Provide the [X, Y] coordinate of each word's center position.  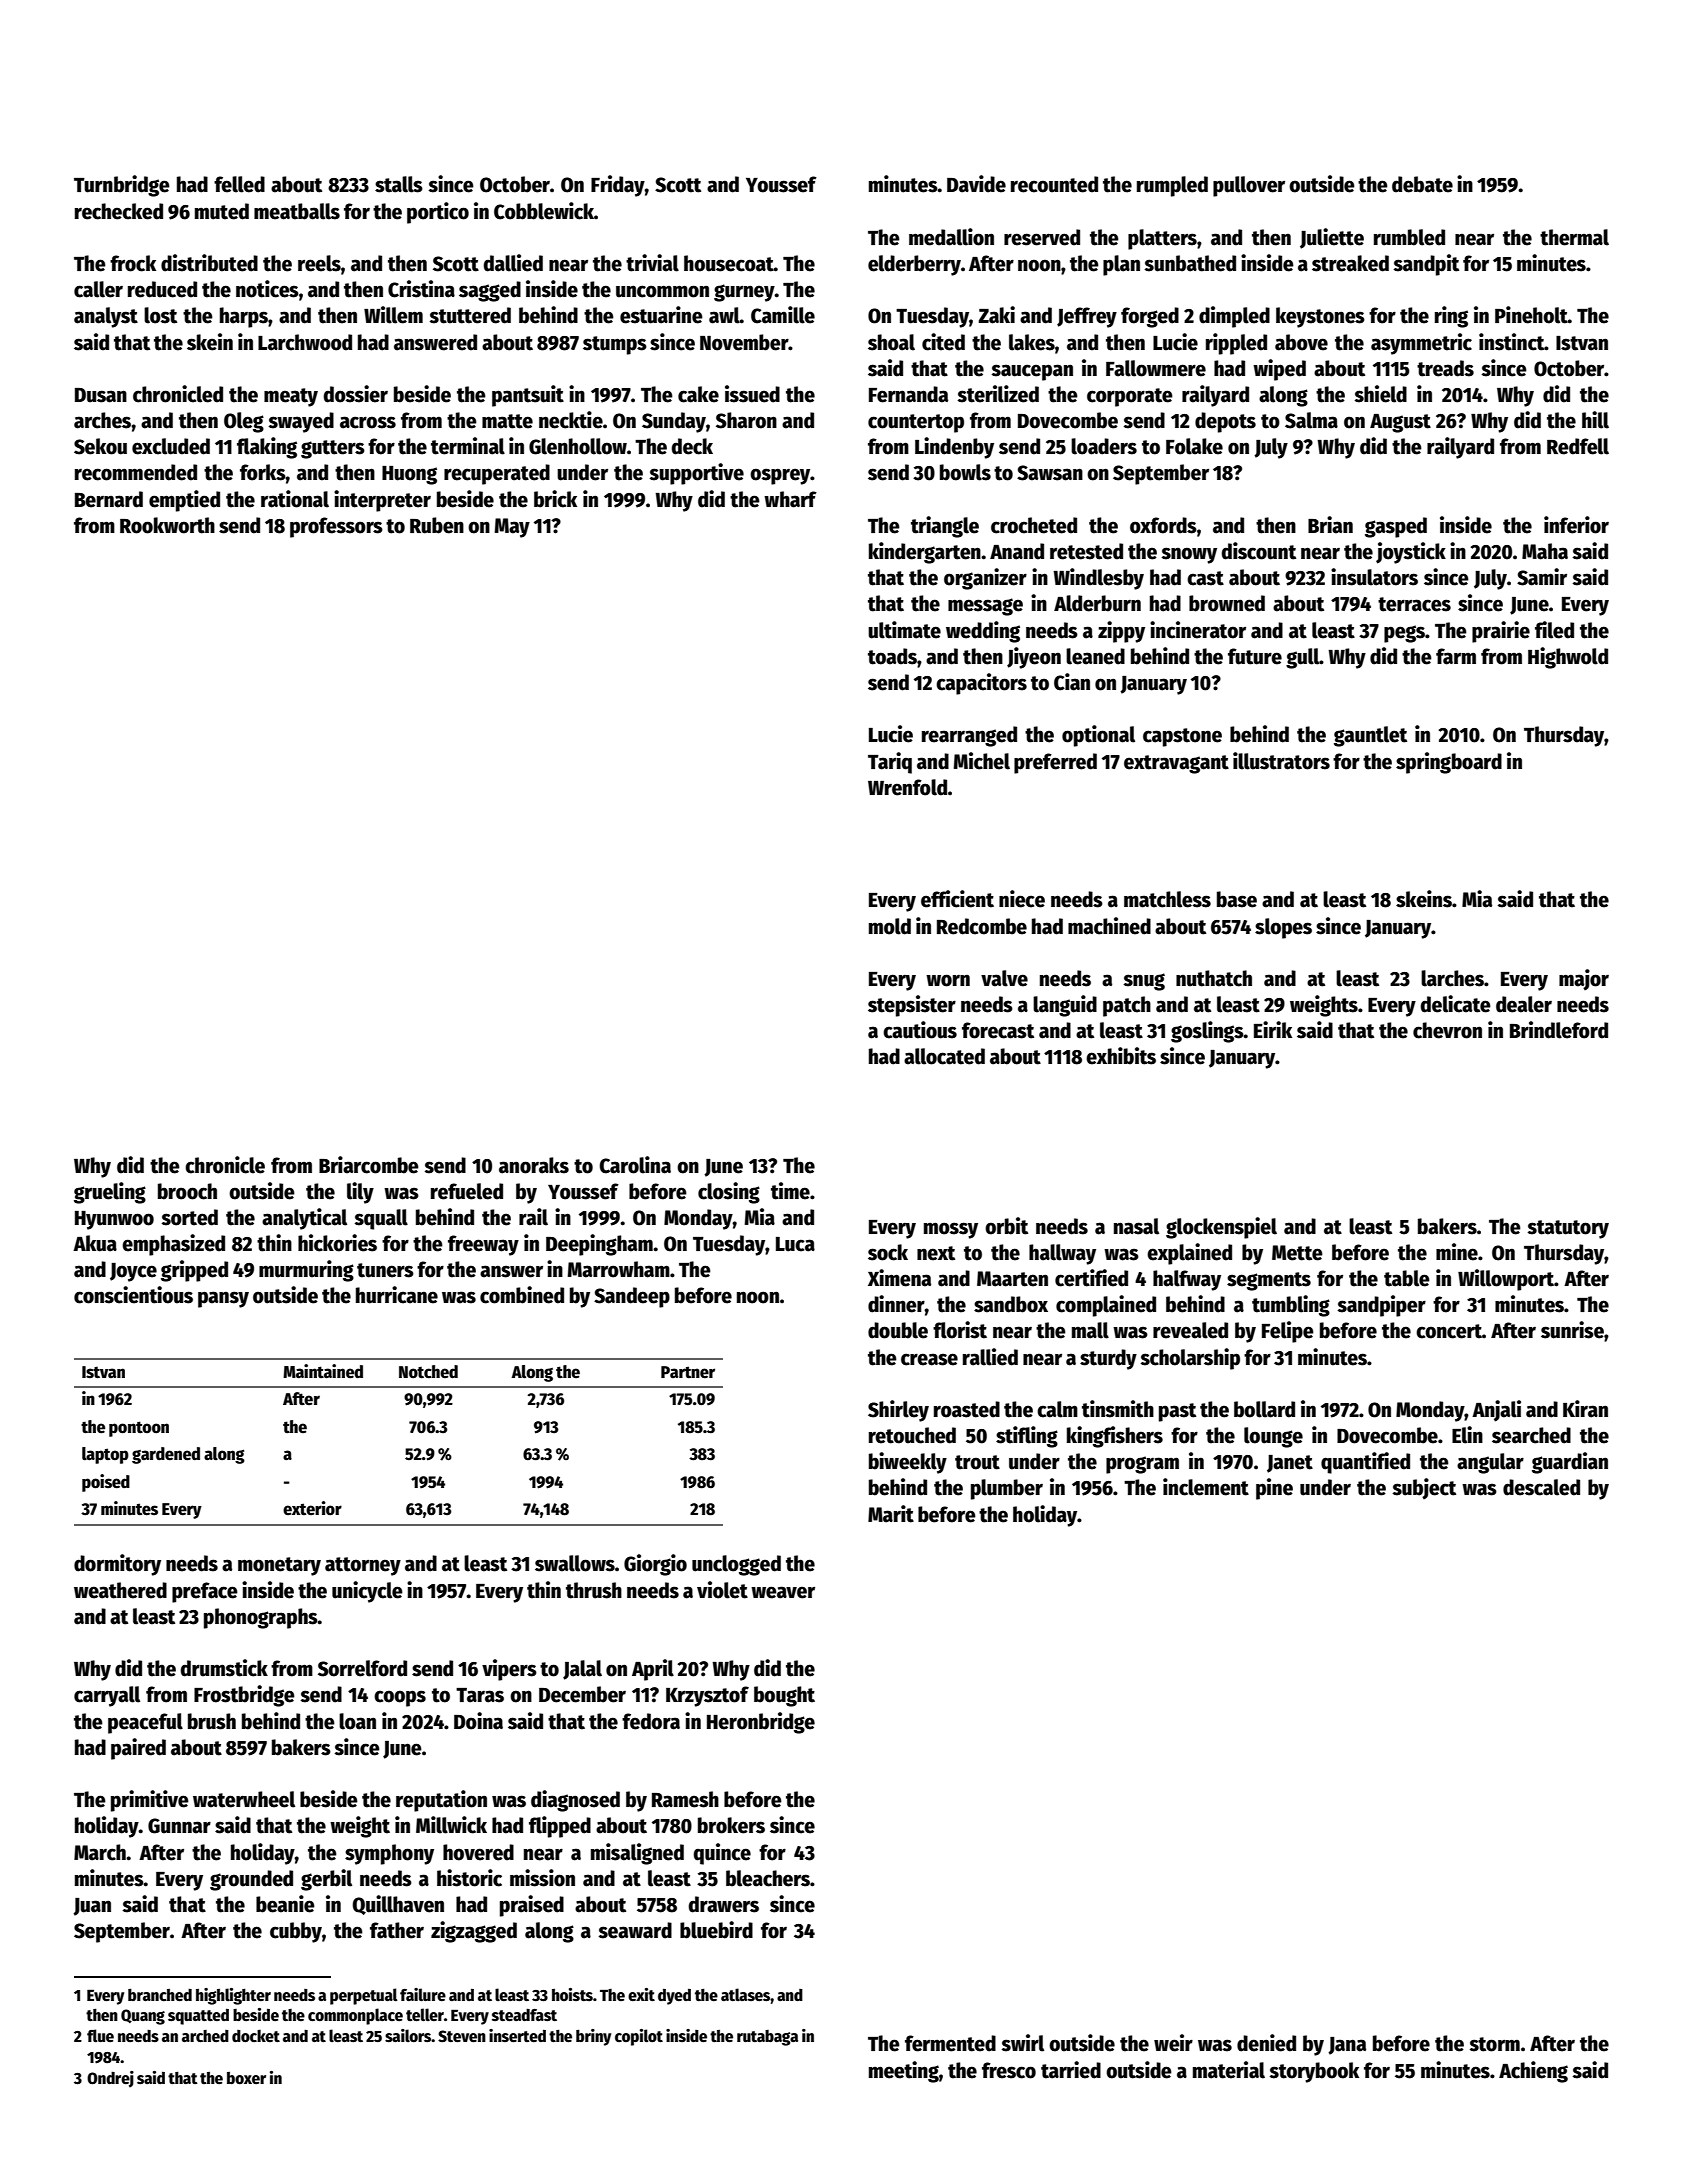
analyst [106, 317]
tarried [1071, 2070]
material [1229, 2070]
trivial [652, 263]
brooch [187, 1191]
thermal [1574, 237]
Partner [688, 1372]
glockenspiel [1221, 1228]
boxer [246, 2078]
